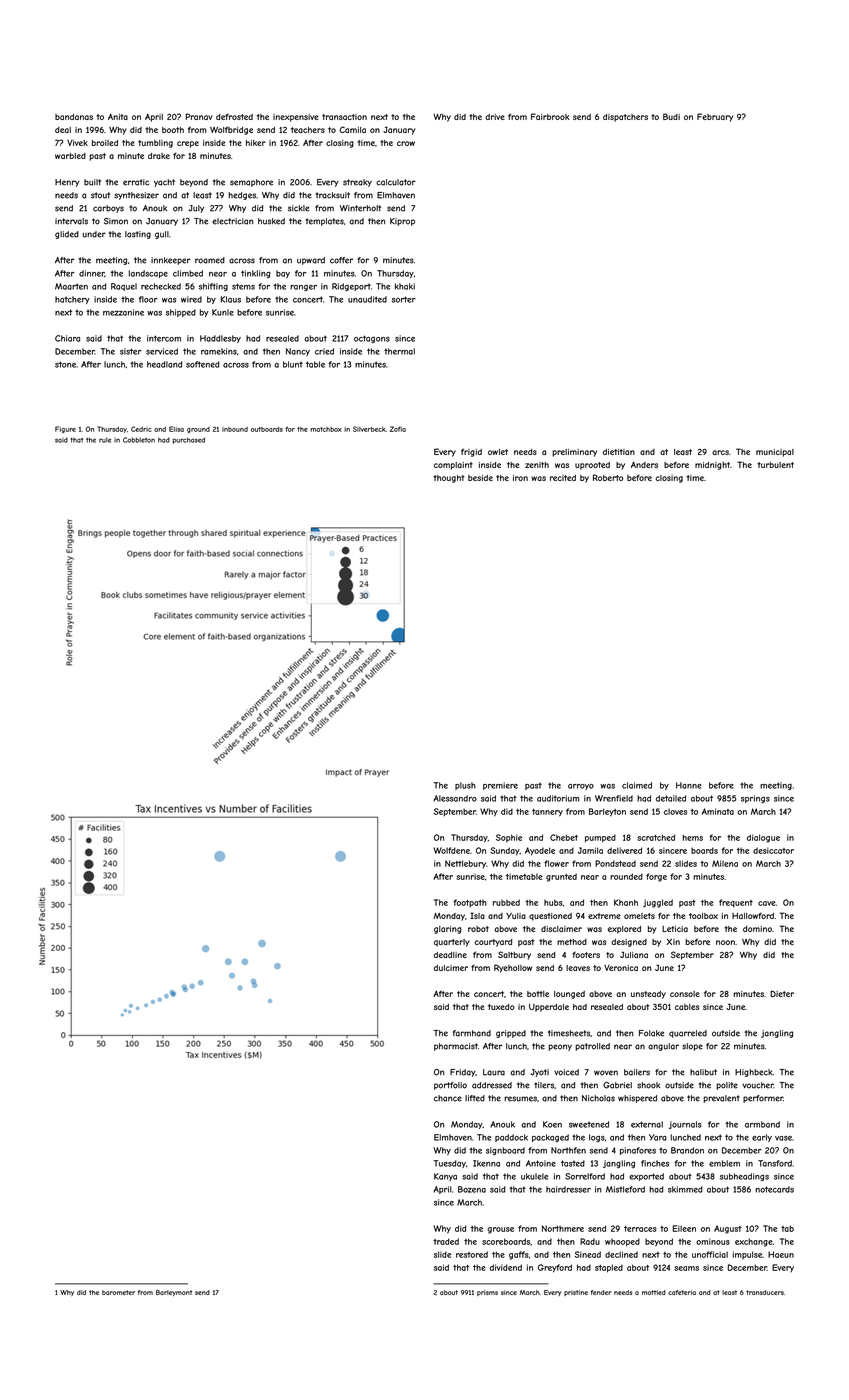 Image resolution: width=849 pixels, height=1400 pixels. I want to click on dulcimer, so click(451, 968).
